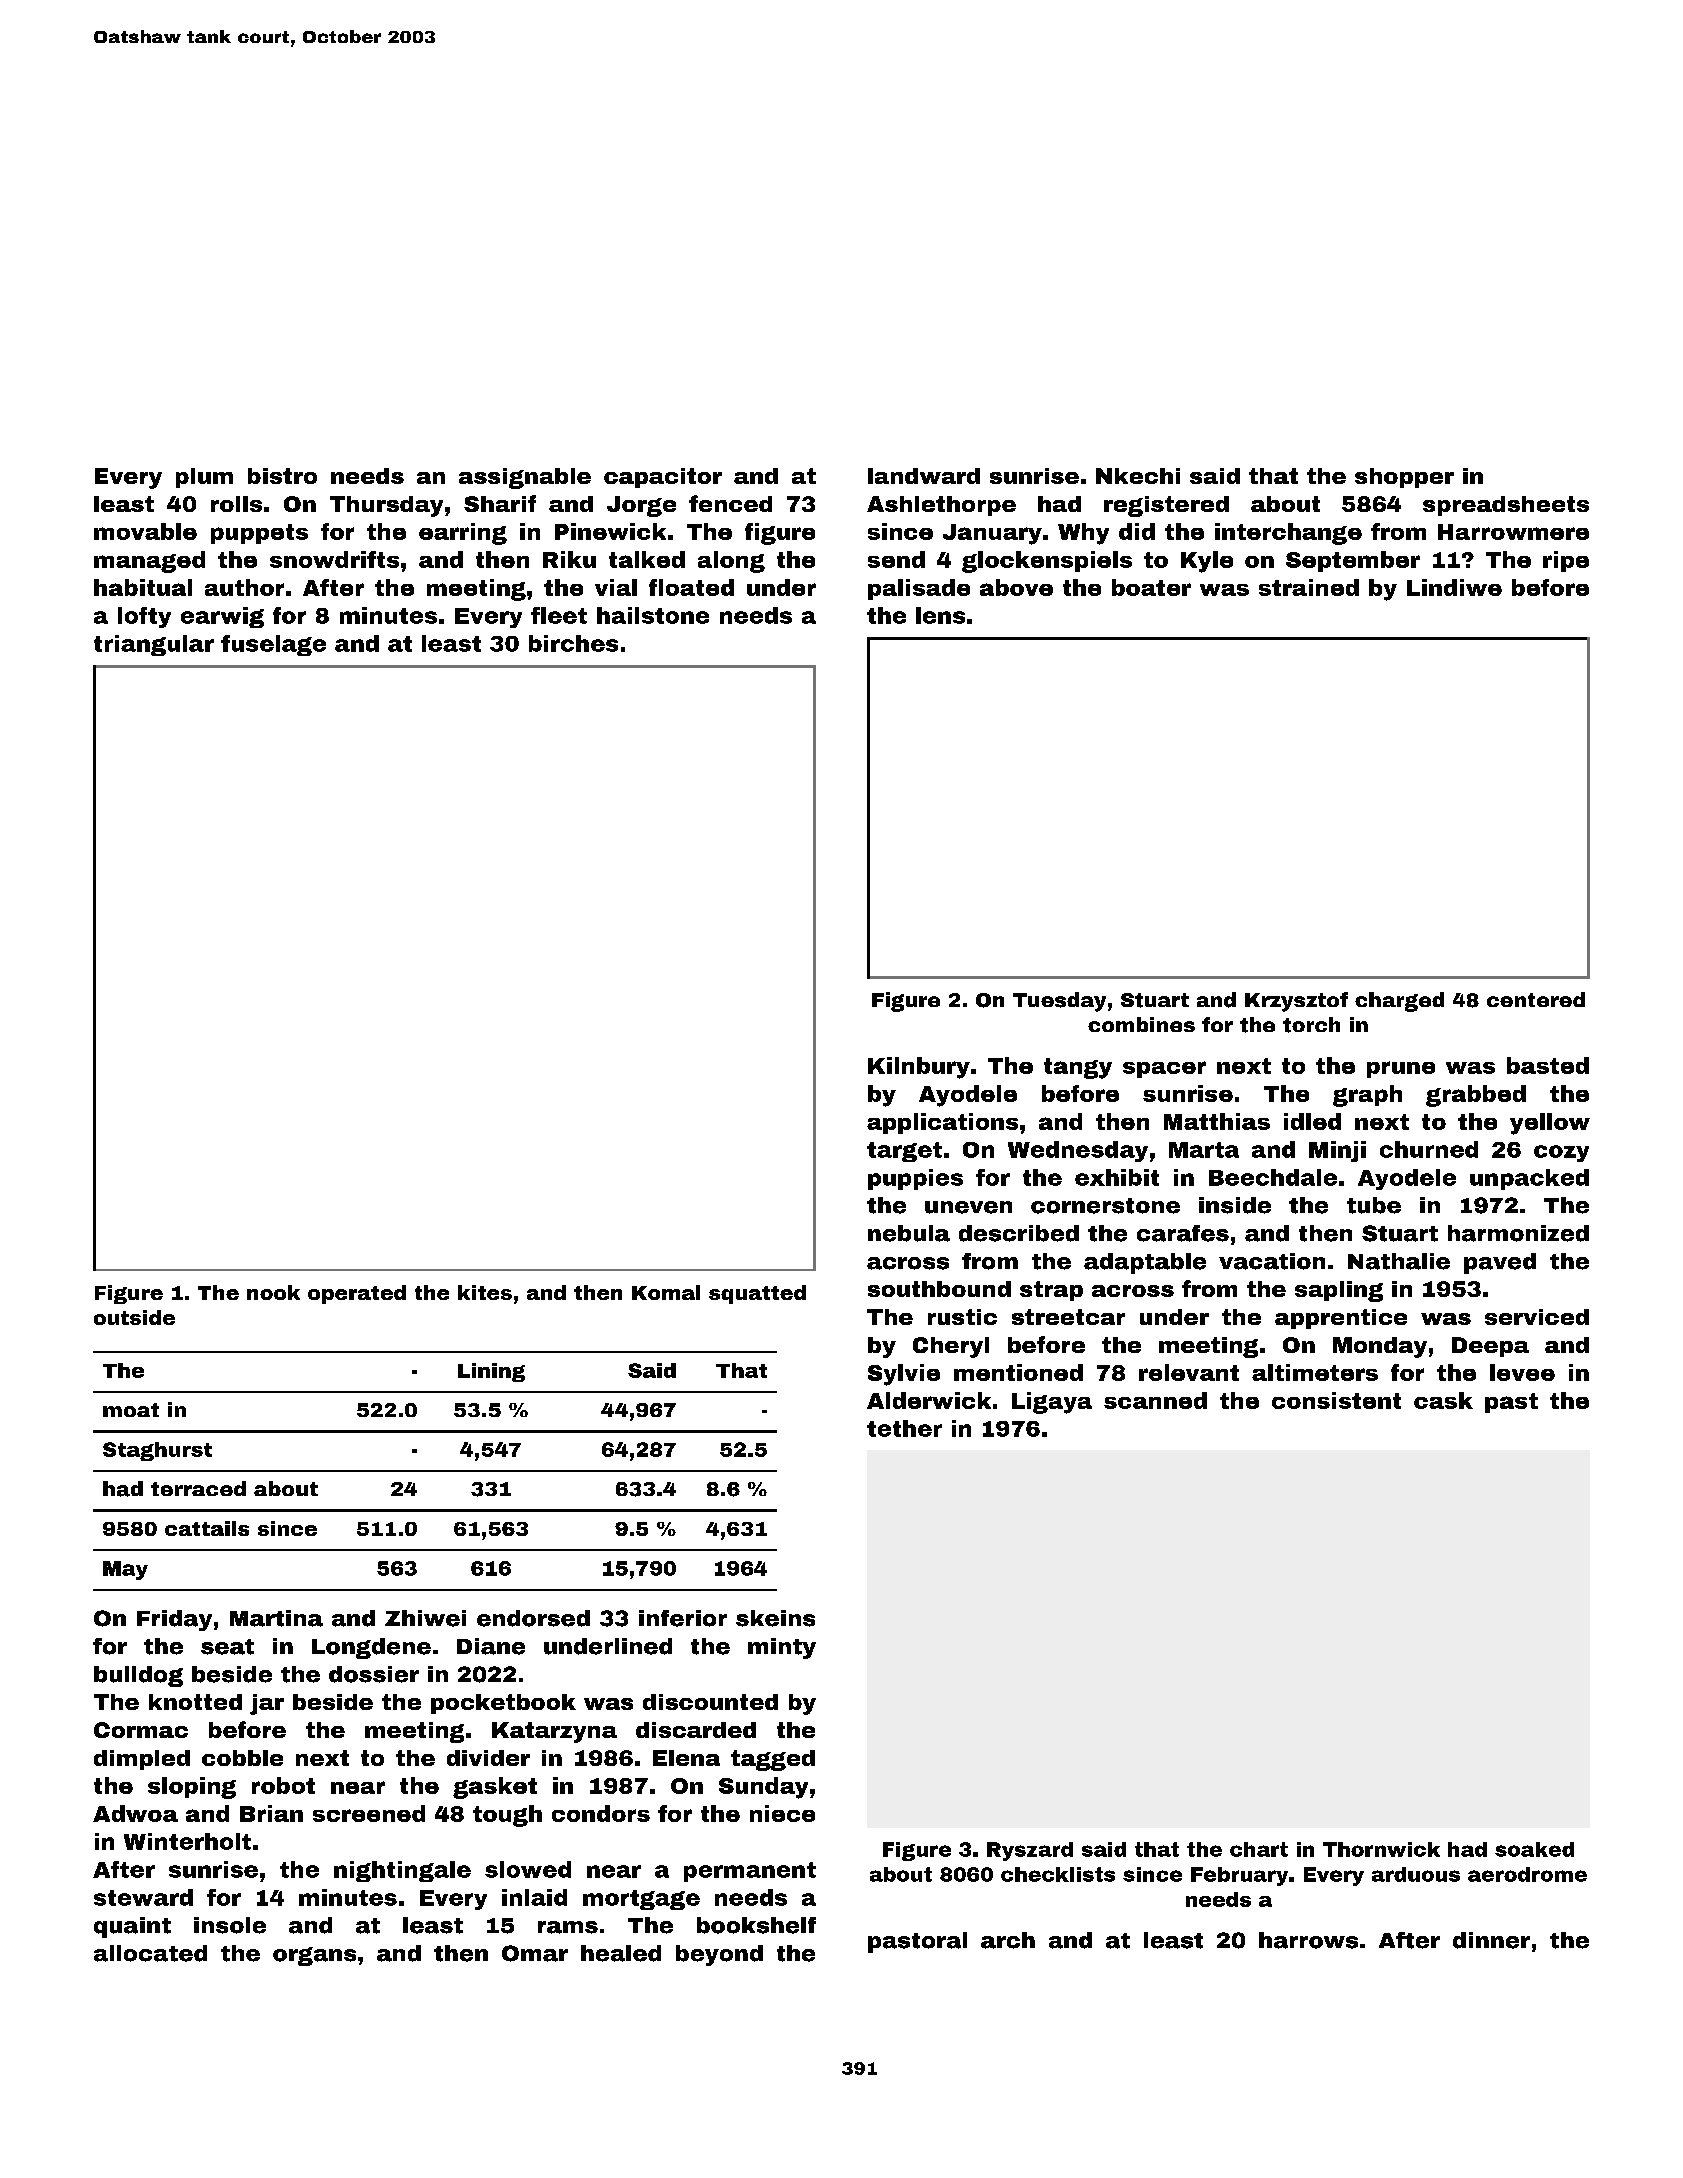 The image size is (1683, 2178). What do you see at coordinates (942, 1123) in the image?
I see `applications` at bounding box center [942, 1123].
